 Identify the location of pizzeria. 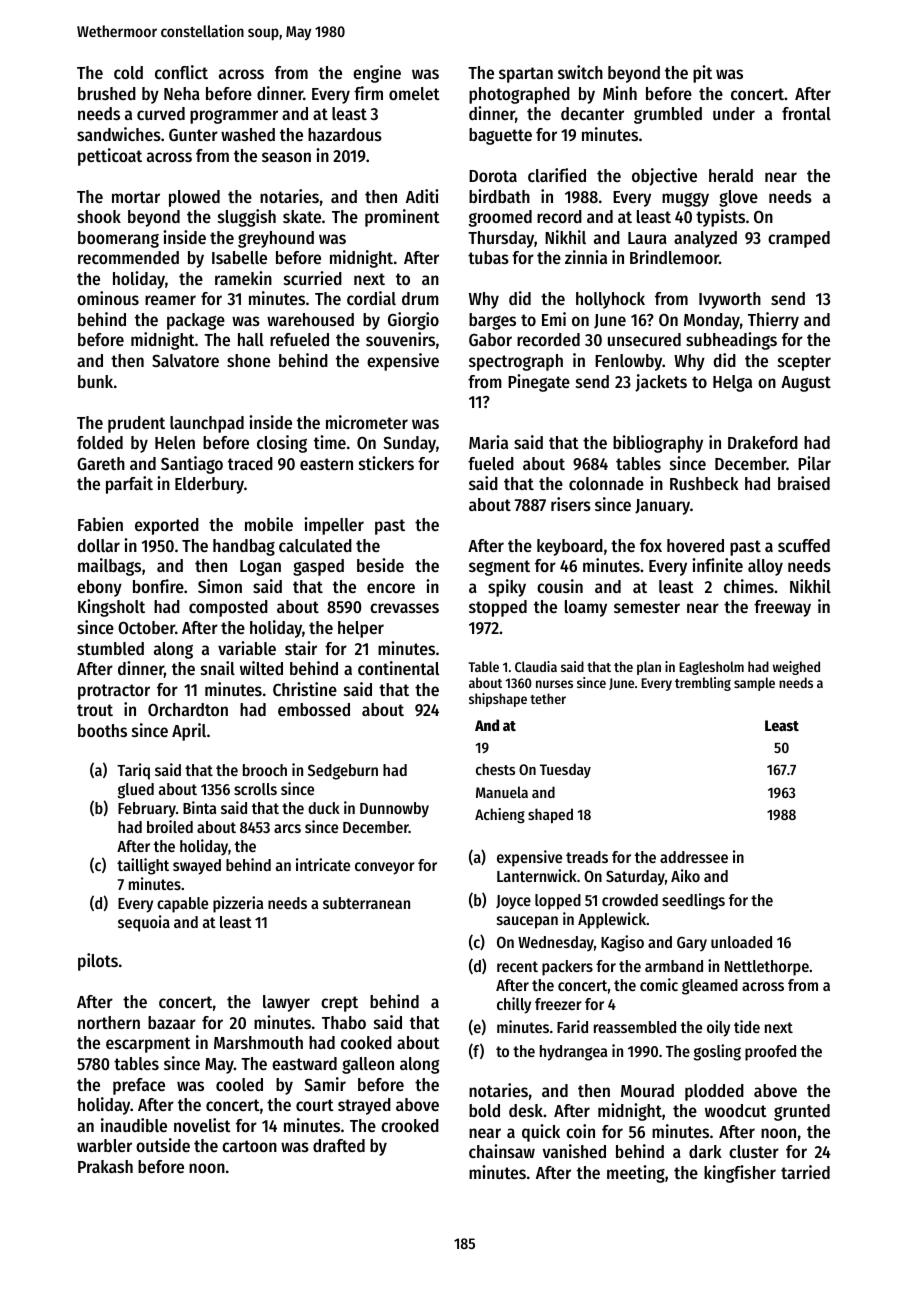
(238, 904).
